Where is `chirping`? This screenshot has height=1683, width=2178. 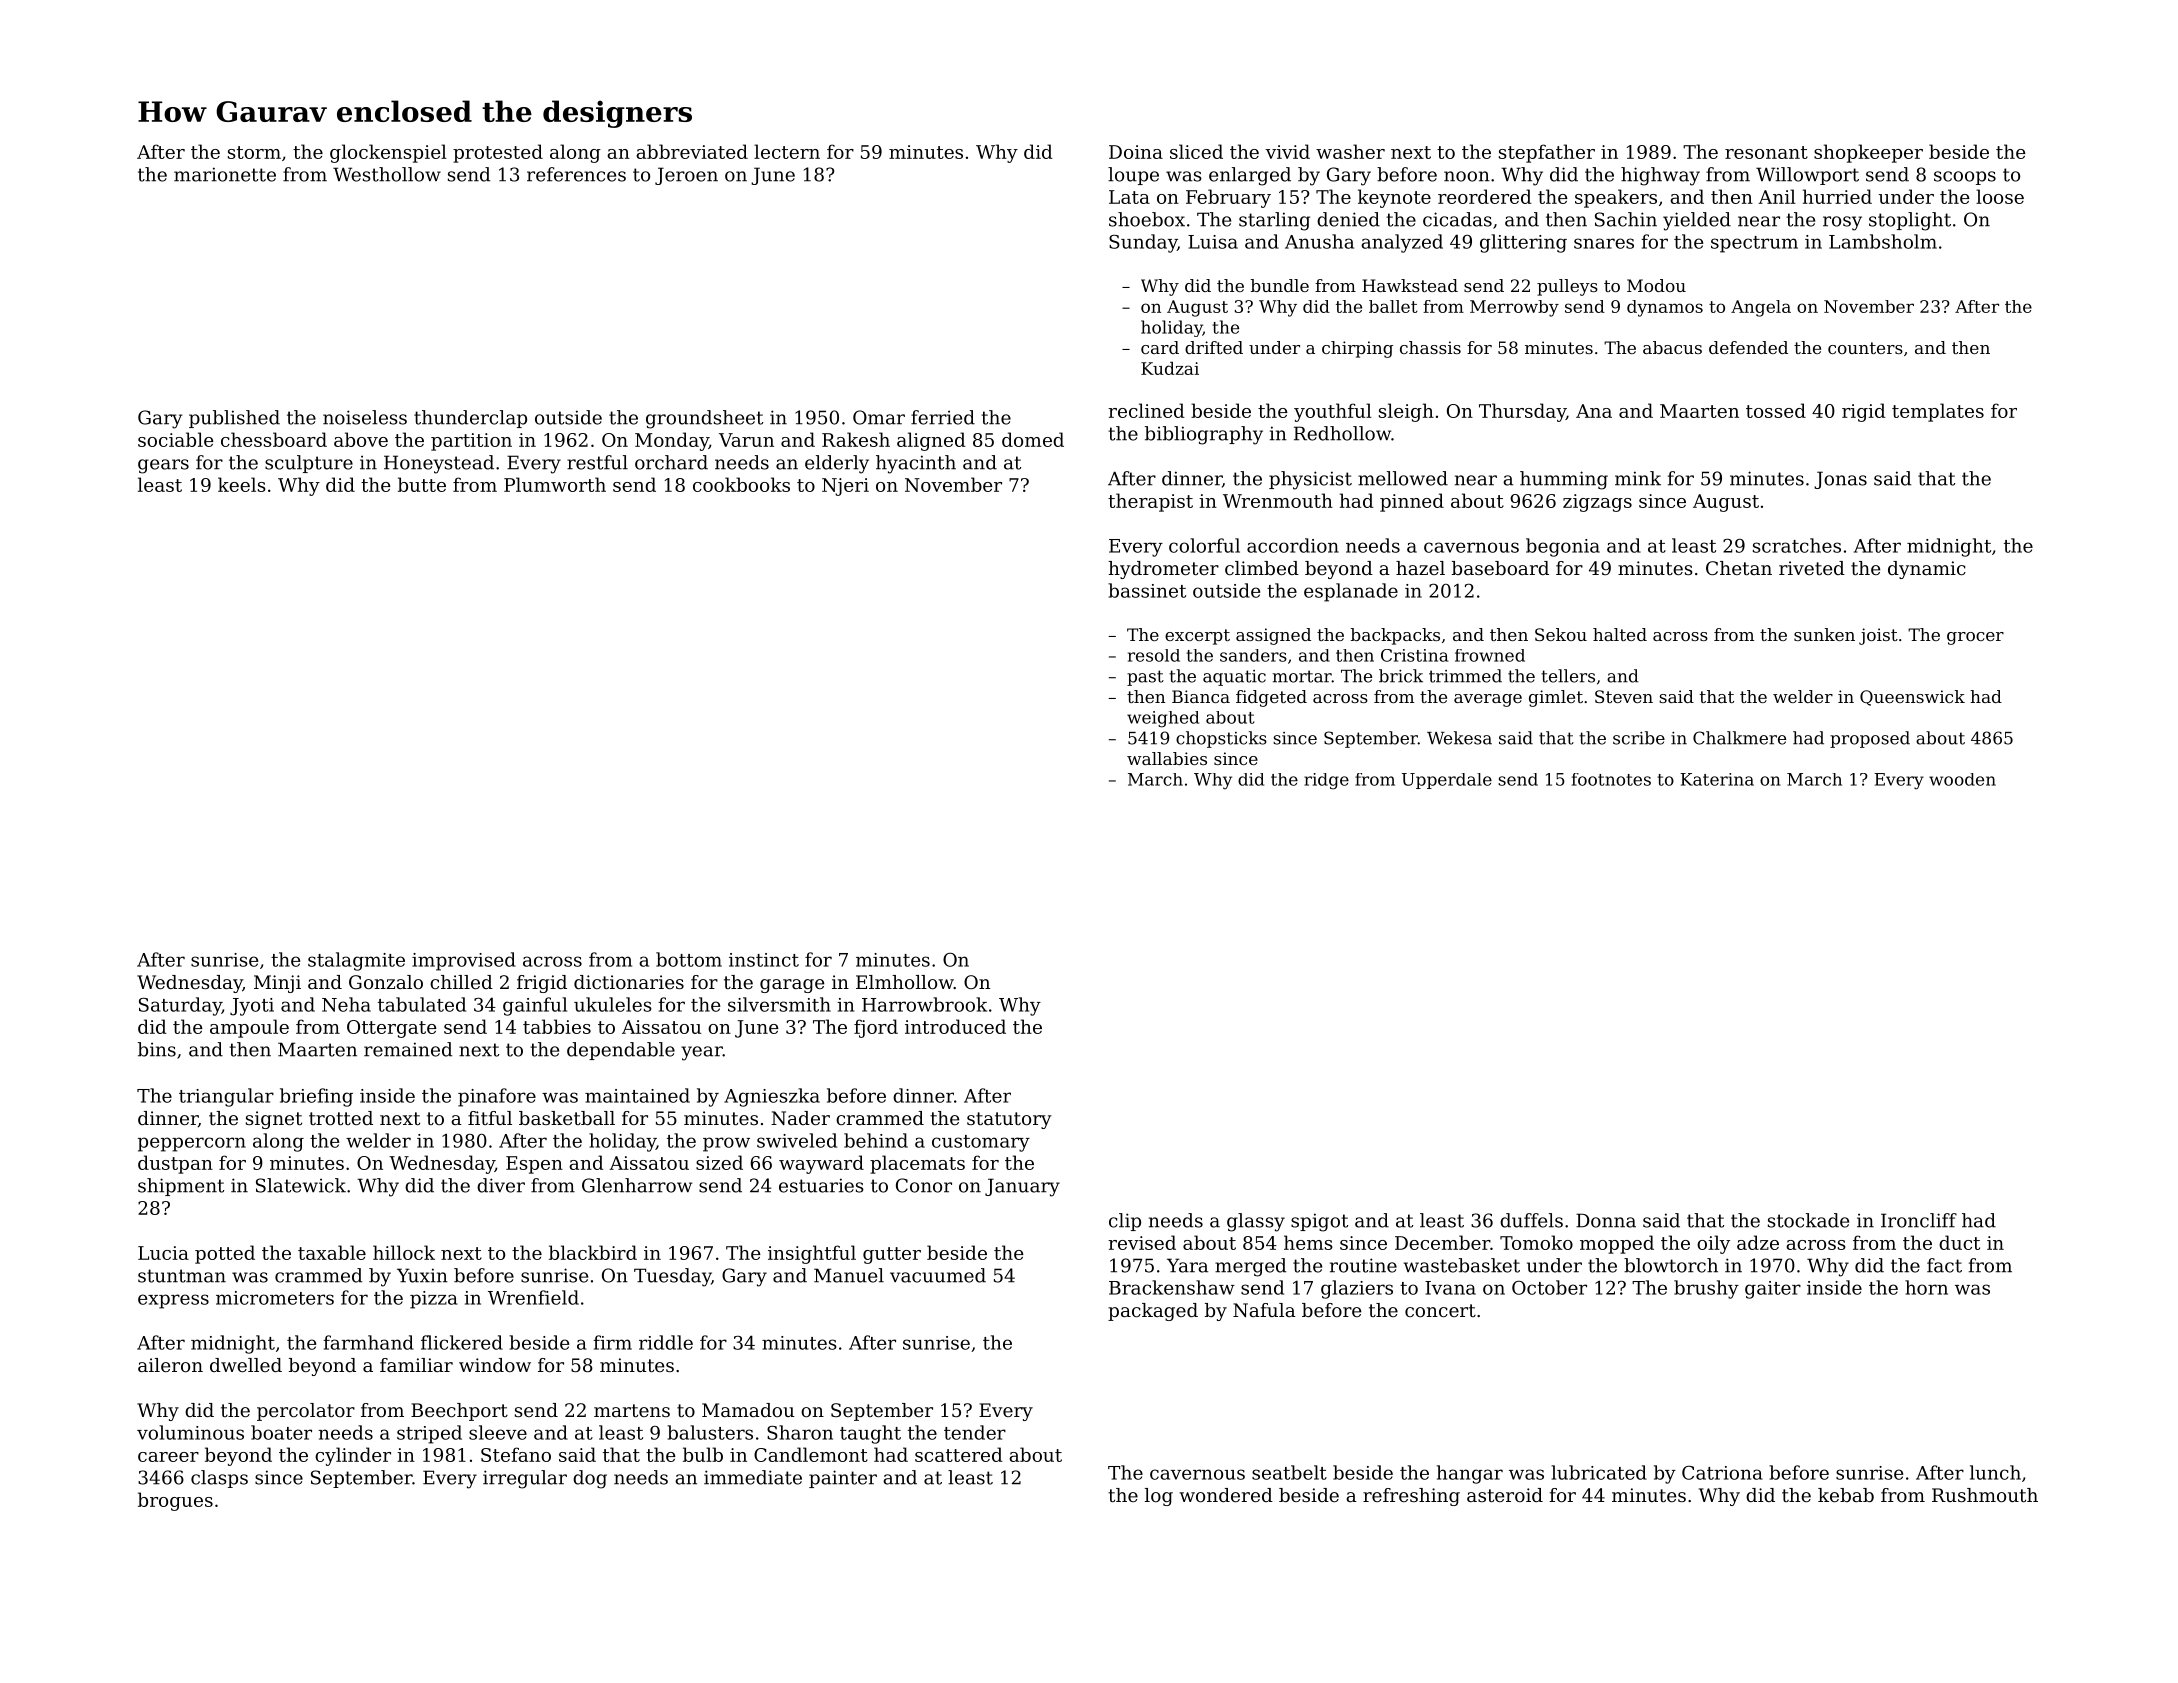
chirping is located at coordinates (1357, 349).
